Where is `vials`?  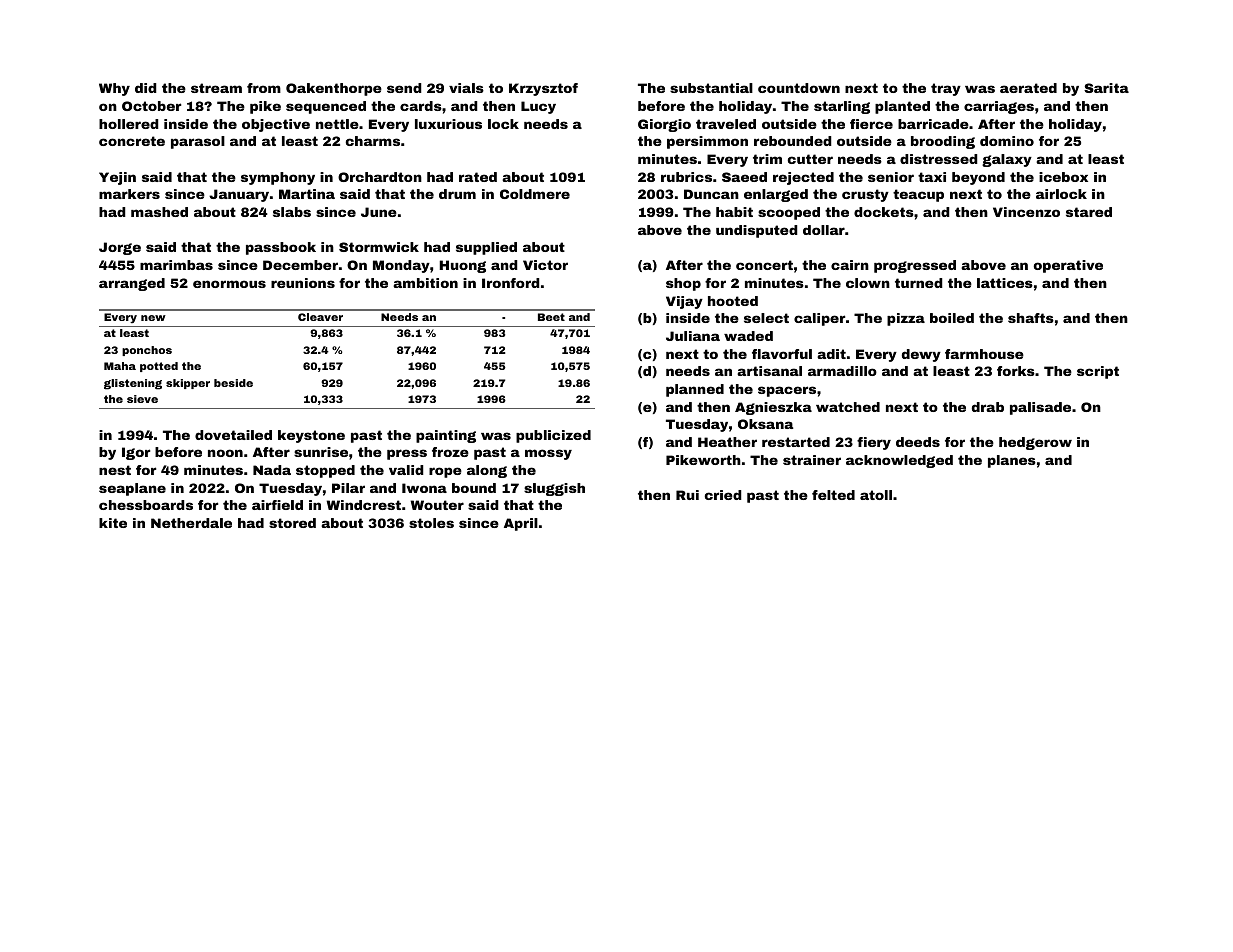 vials is located at coordinates (466, 88).
